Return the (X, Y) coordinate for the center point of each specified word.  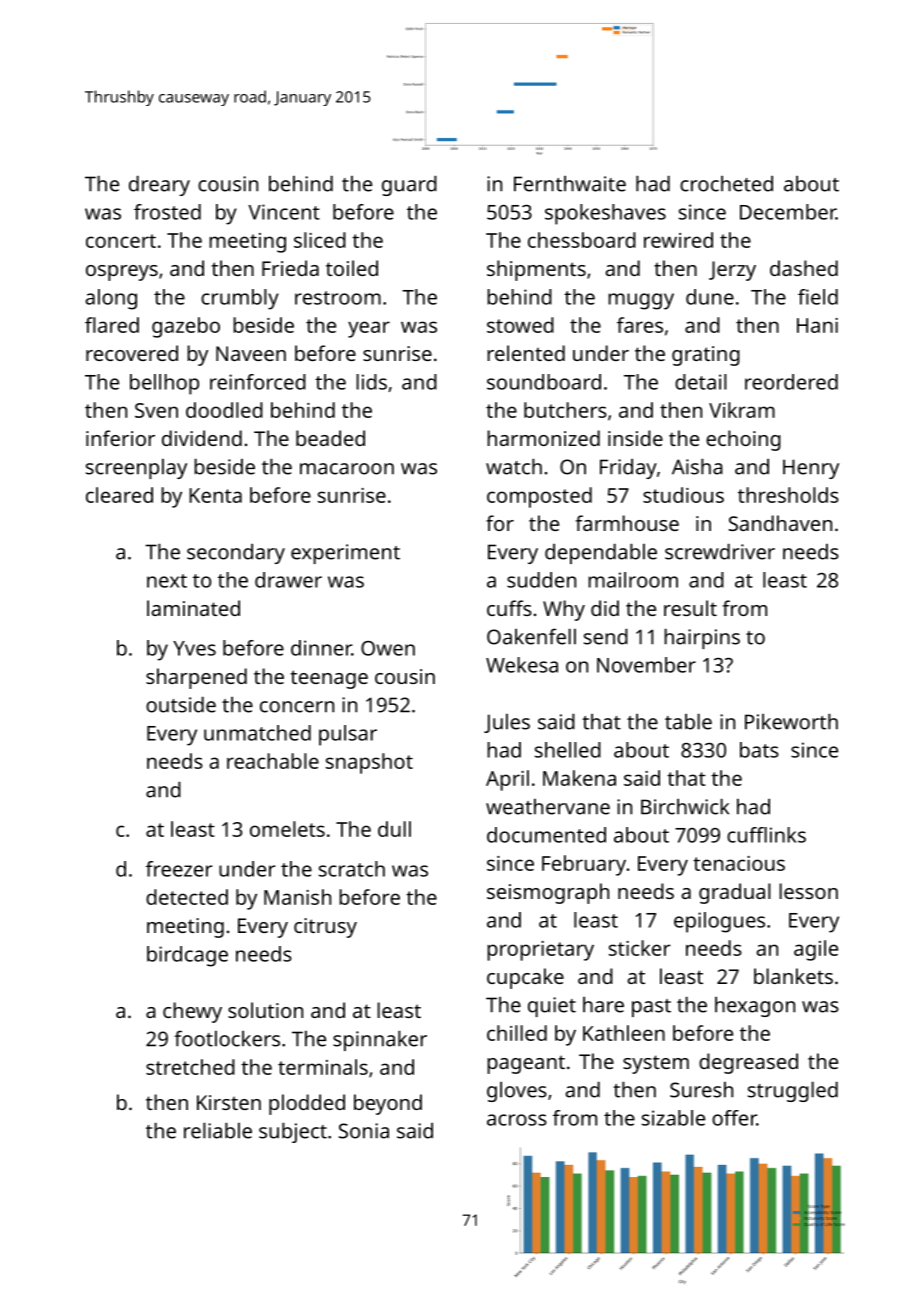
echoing (743, 440)
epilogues (719, 922)
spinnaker (380, 1041)
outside (181, 705)
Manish (297, 897)
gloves (517, 1092)
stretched (190, 1067)
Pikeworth (791, 722)
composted (539, 497)
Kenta (215, 495)
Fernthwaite (570, 184)
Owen (388, 648)
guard (409, 186)
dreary (159, 186)
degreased (748, 1063)
